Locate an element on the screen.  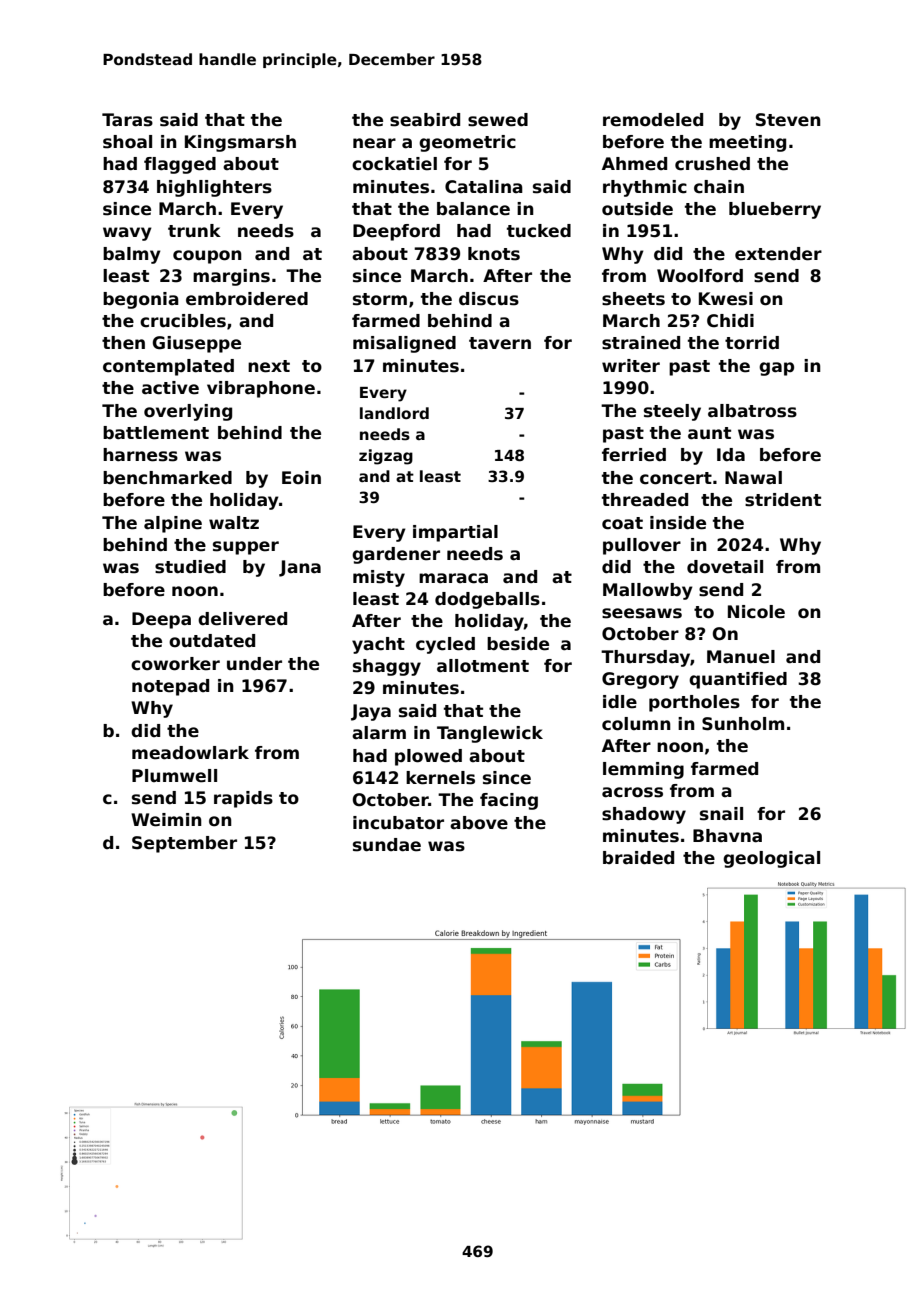
studied is located at coordinates (190, 567).
